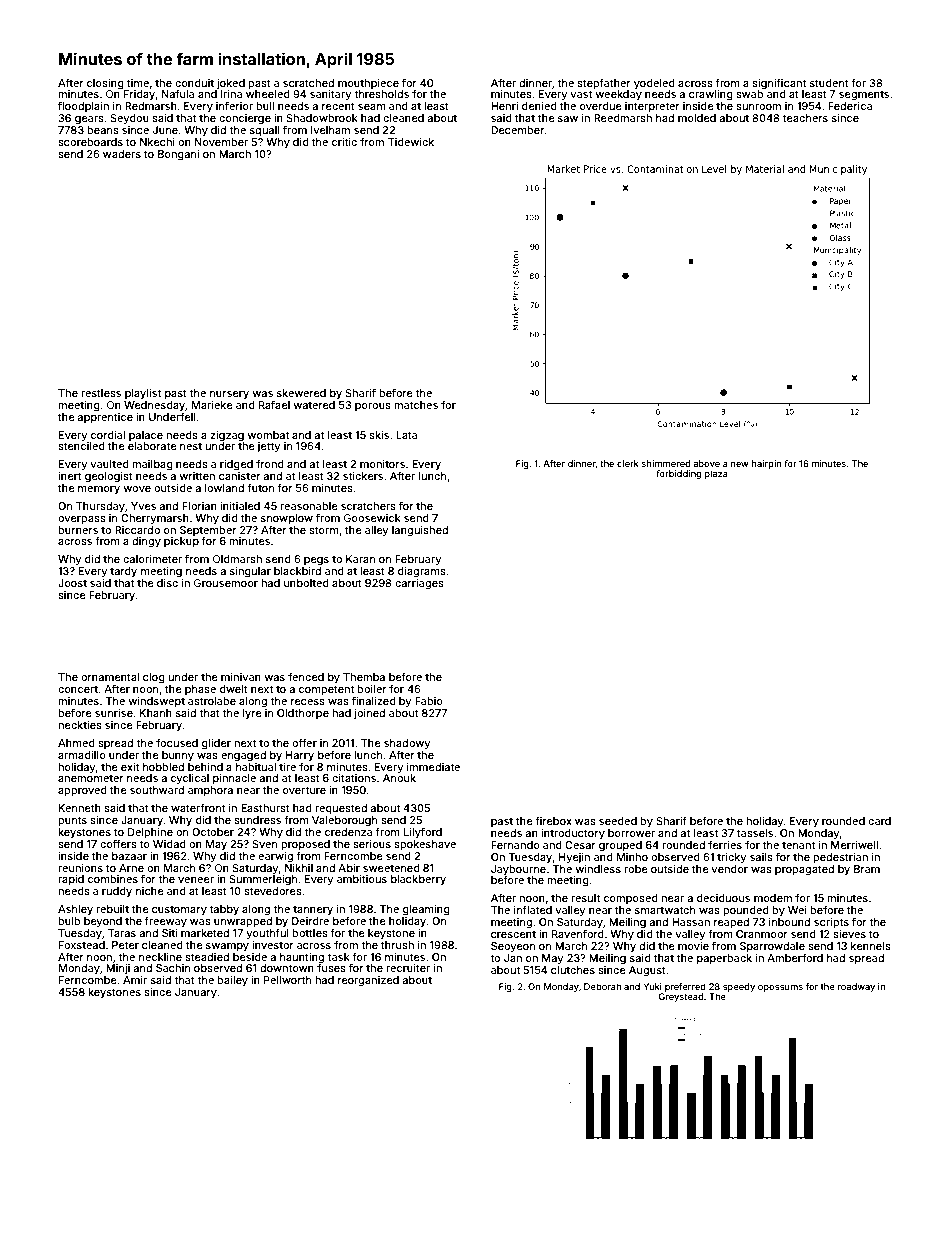 Image resolution: width=952 pixels, height=1233 pixels. What do you see at coordinates (573, 970) in the image?
I see `clutches` at bounding box center [573, 970].
